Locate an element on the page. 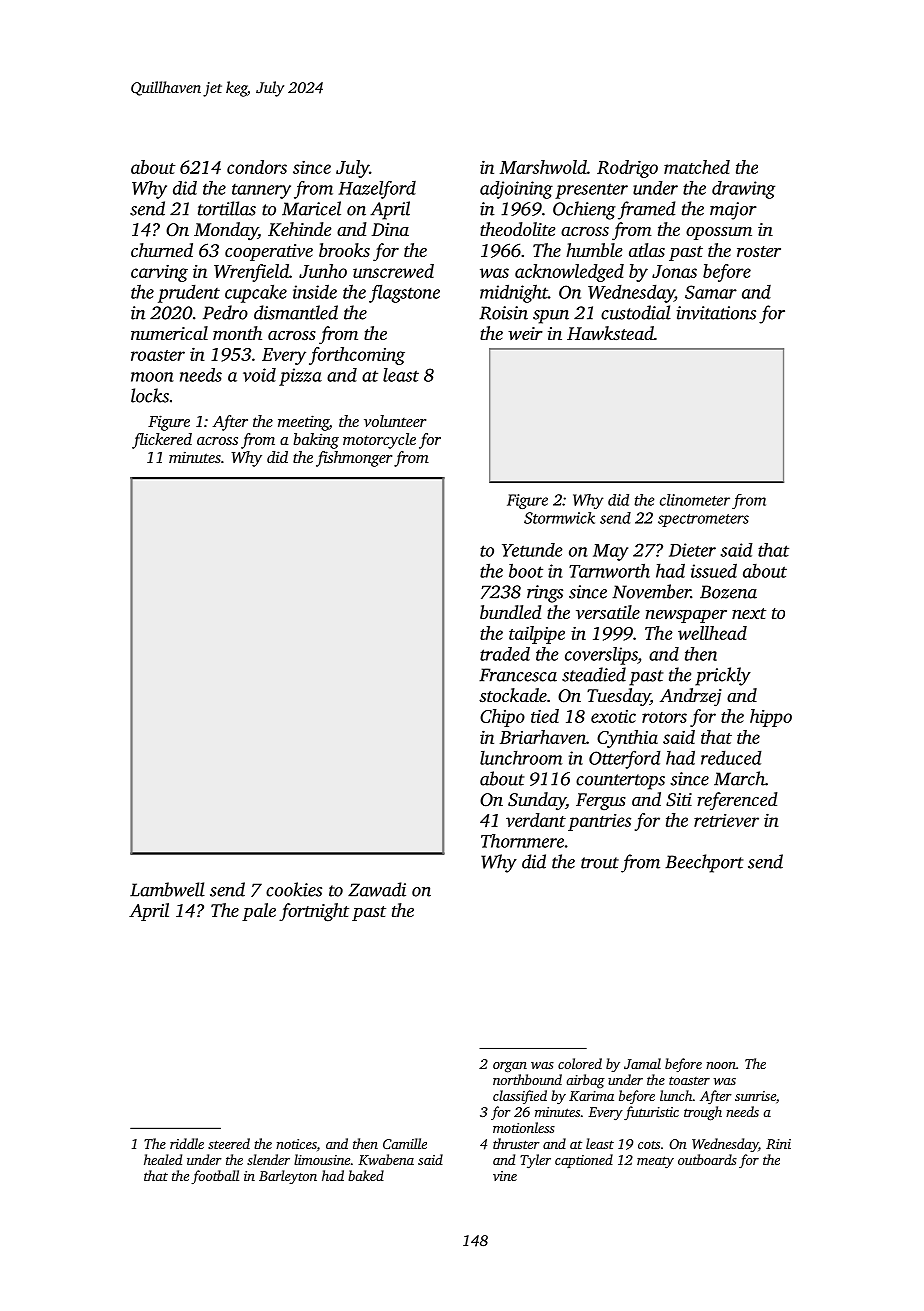  cookies is located at coordinates (294, 889).
